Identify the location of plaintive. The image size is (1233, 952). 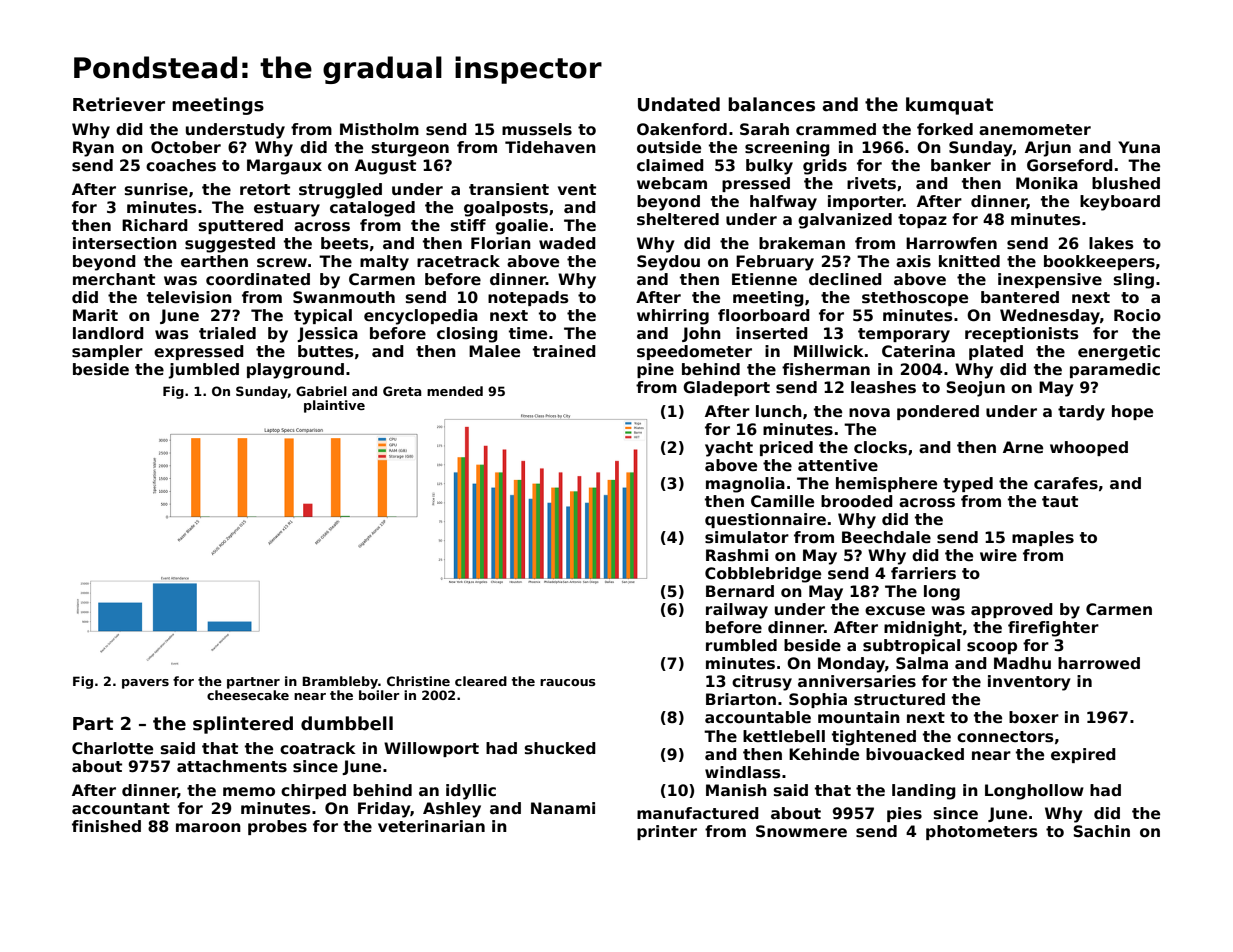
(334, 406).
